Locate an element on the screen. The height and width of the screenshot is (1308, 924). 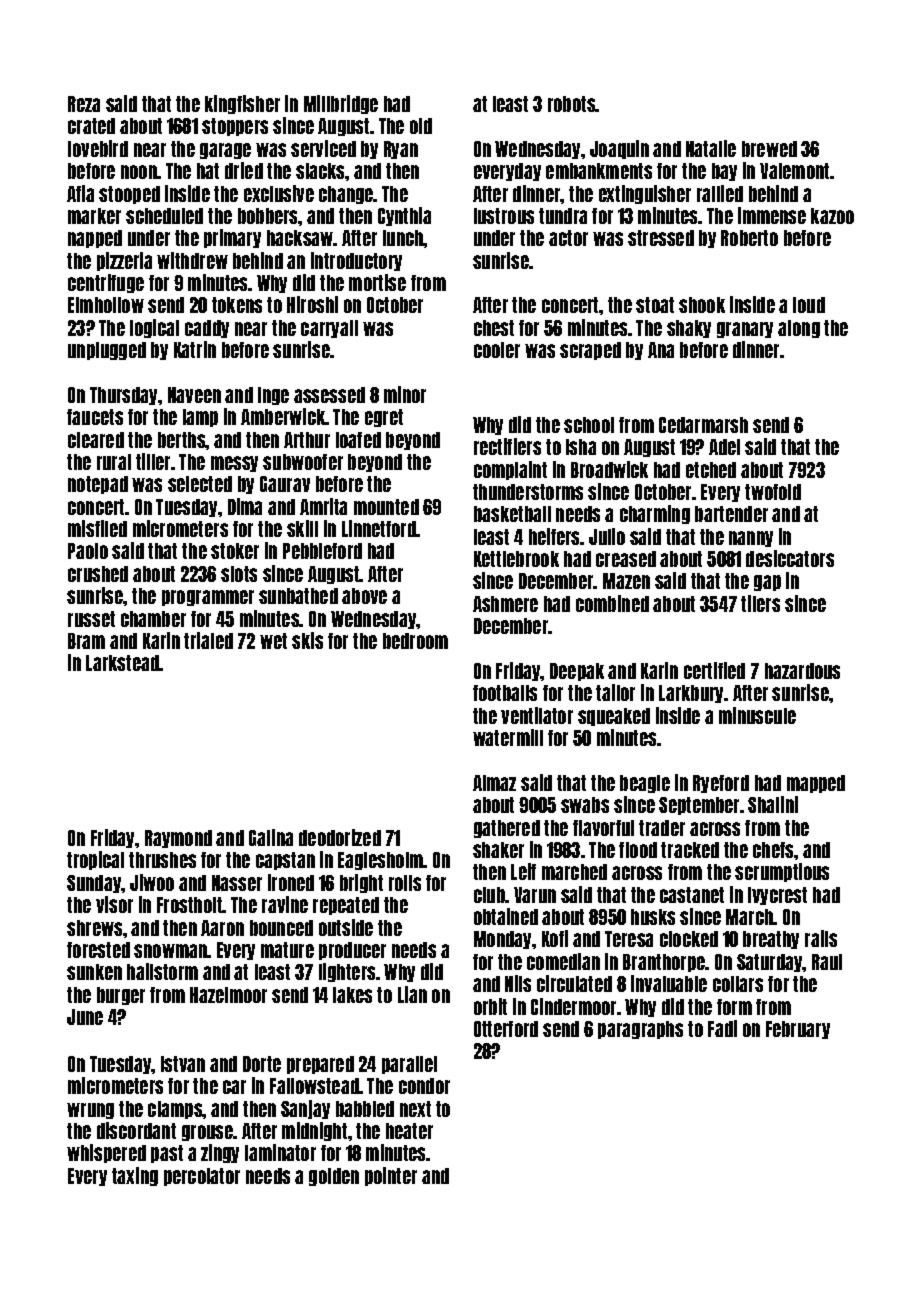
basketball is located at coordinates (512, 514).
